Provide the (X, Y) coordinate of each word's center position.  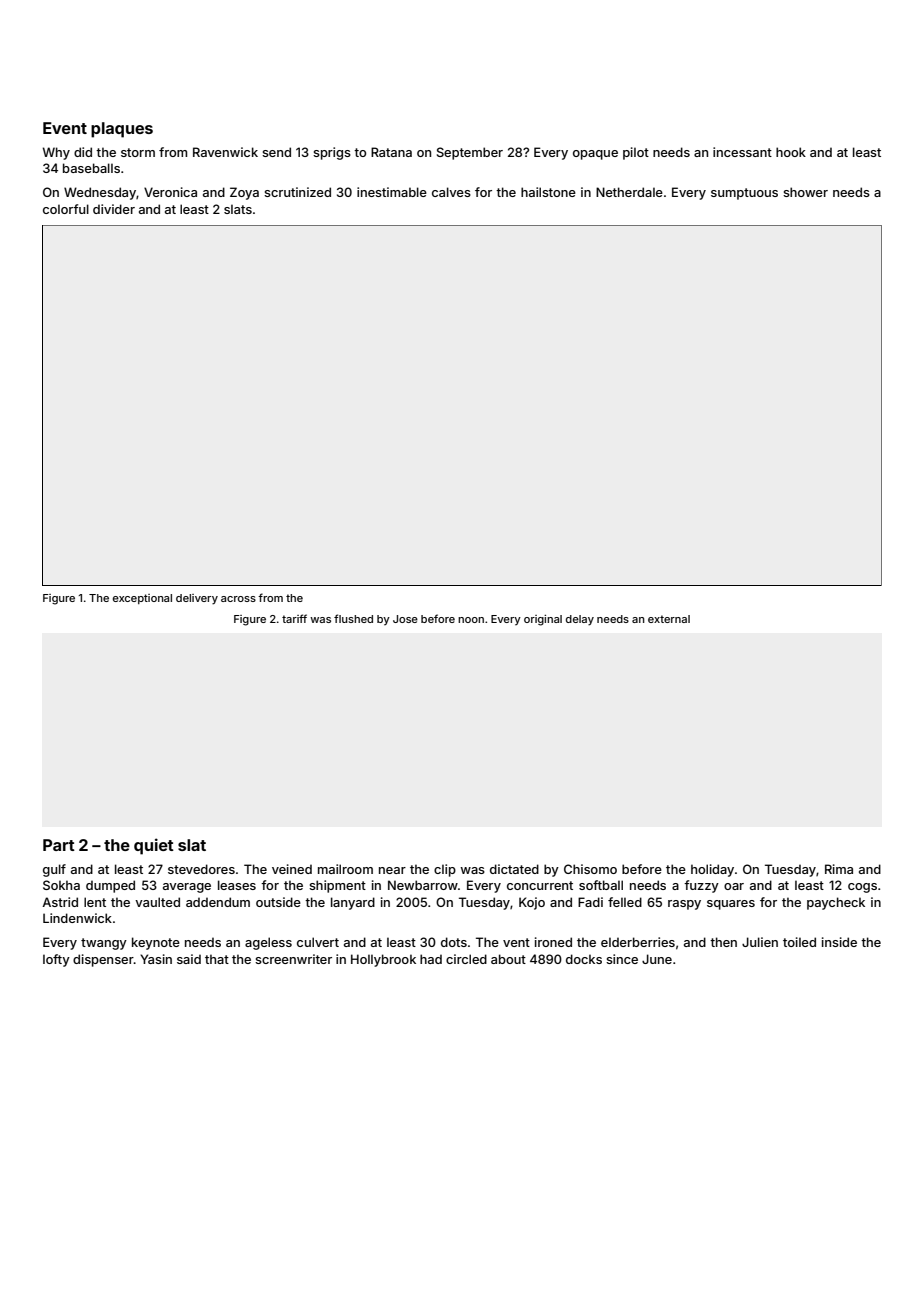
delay (580, 620)
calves (451, 192)
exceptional (142, 599)
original (543, 620)
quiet (154, 846)
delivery (197, 599)
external (669, 619)
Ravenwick (225, 152)
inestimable (392, 192)
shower (805, 192)
